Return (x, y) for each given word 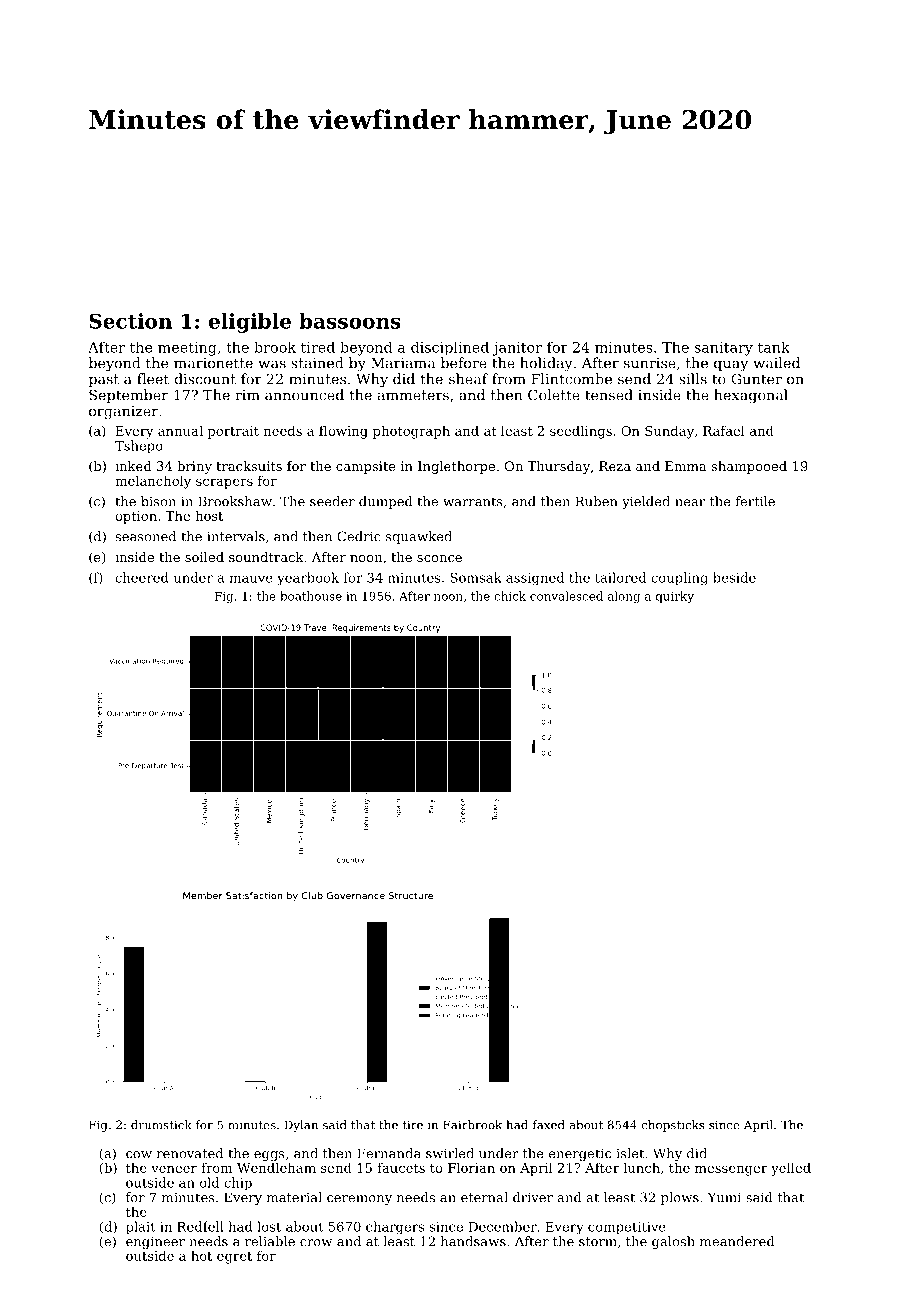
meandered (737, 1241)
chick (510, 596)
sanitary (724, 349)
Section (130, 321)
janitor (517, 349)
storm (598, 1242)
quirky (675, 597)
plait (141, 1227)
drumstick (161, 1125)
